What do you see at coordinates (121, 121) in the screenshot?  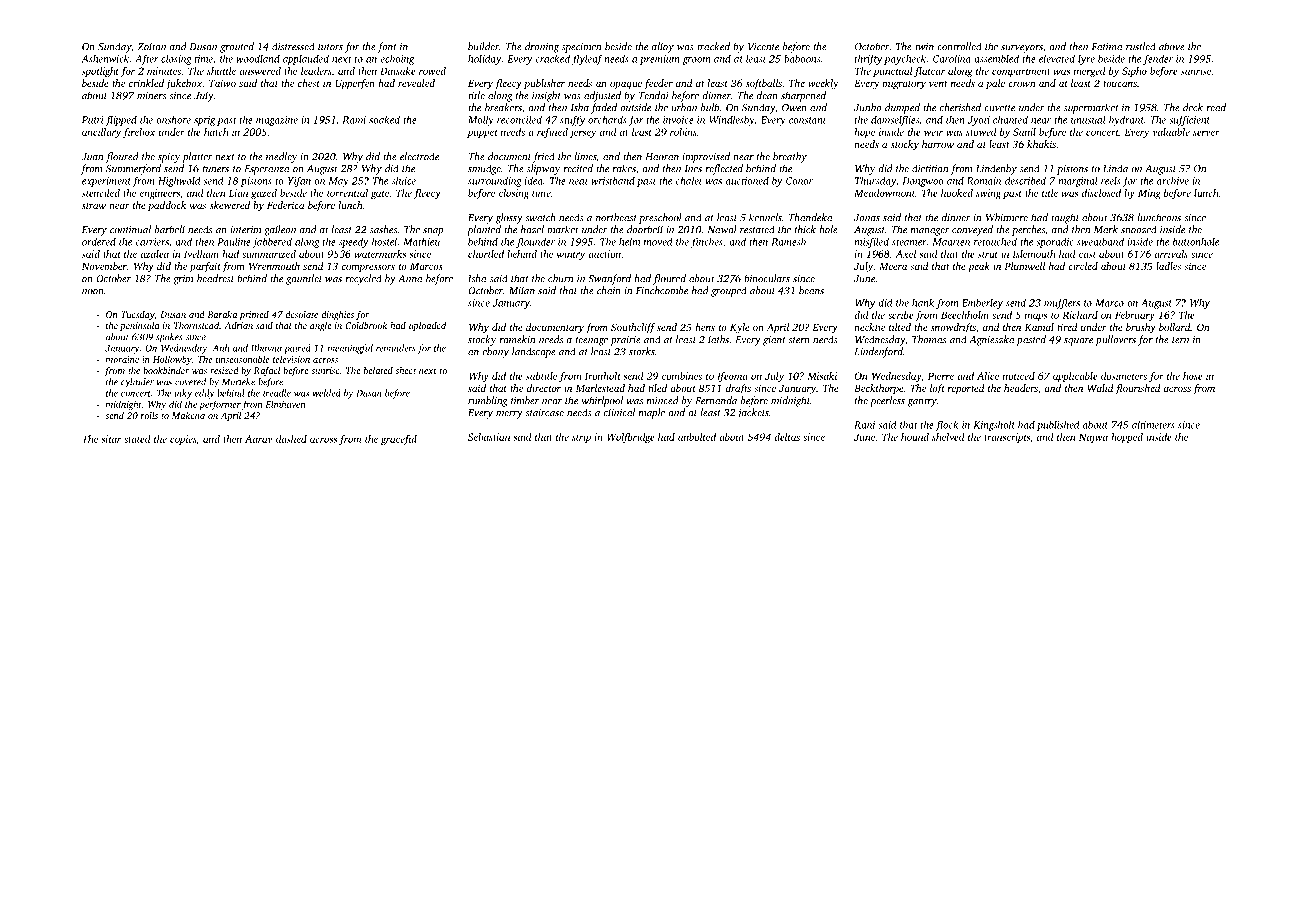 I see `flipped` at bounding box center [121, 121].
